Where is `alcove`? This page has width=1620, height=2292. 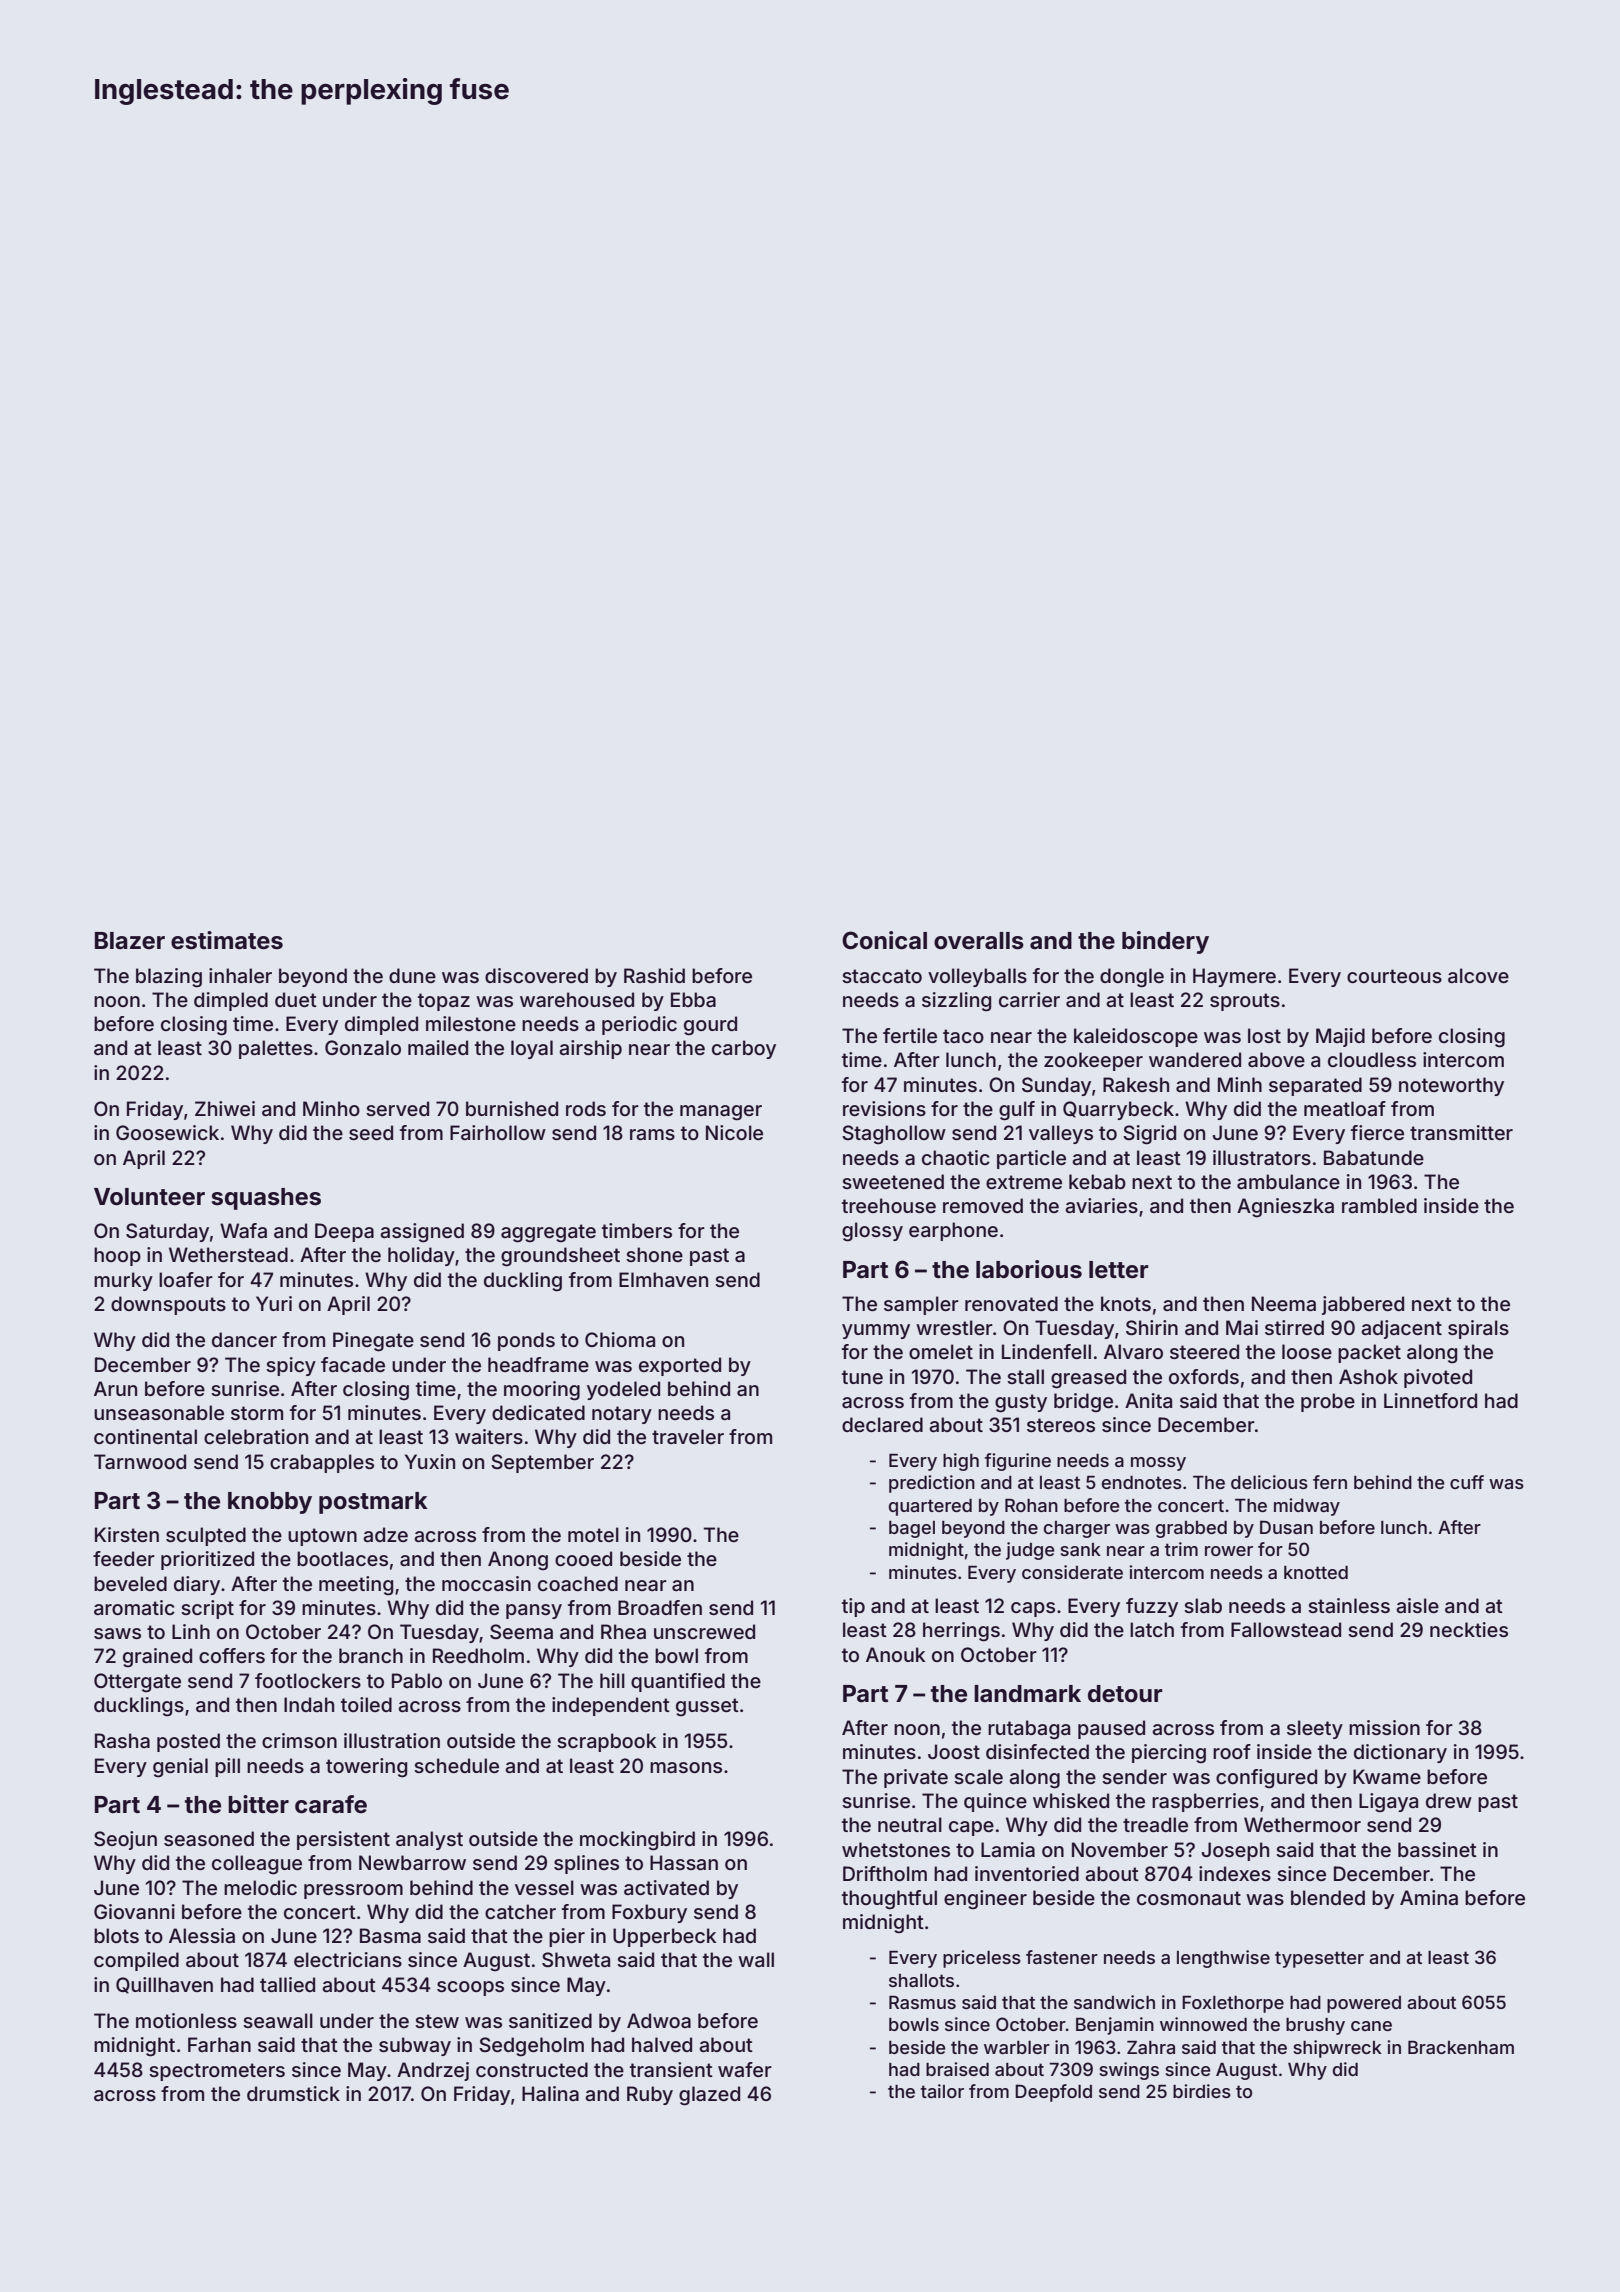
alcove is located at coordinates (1478, 975).
